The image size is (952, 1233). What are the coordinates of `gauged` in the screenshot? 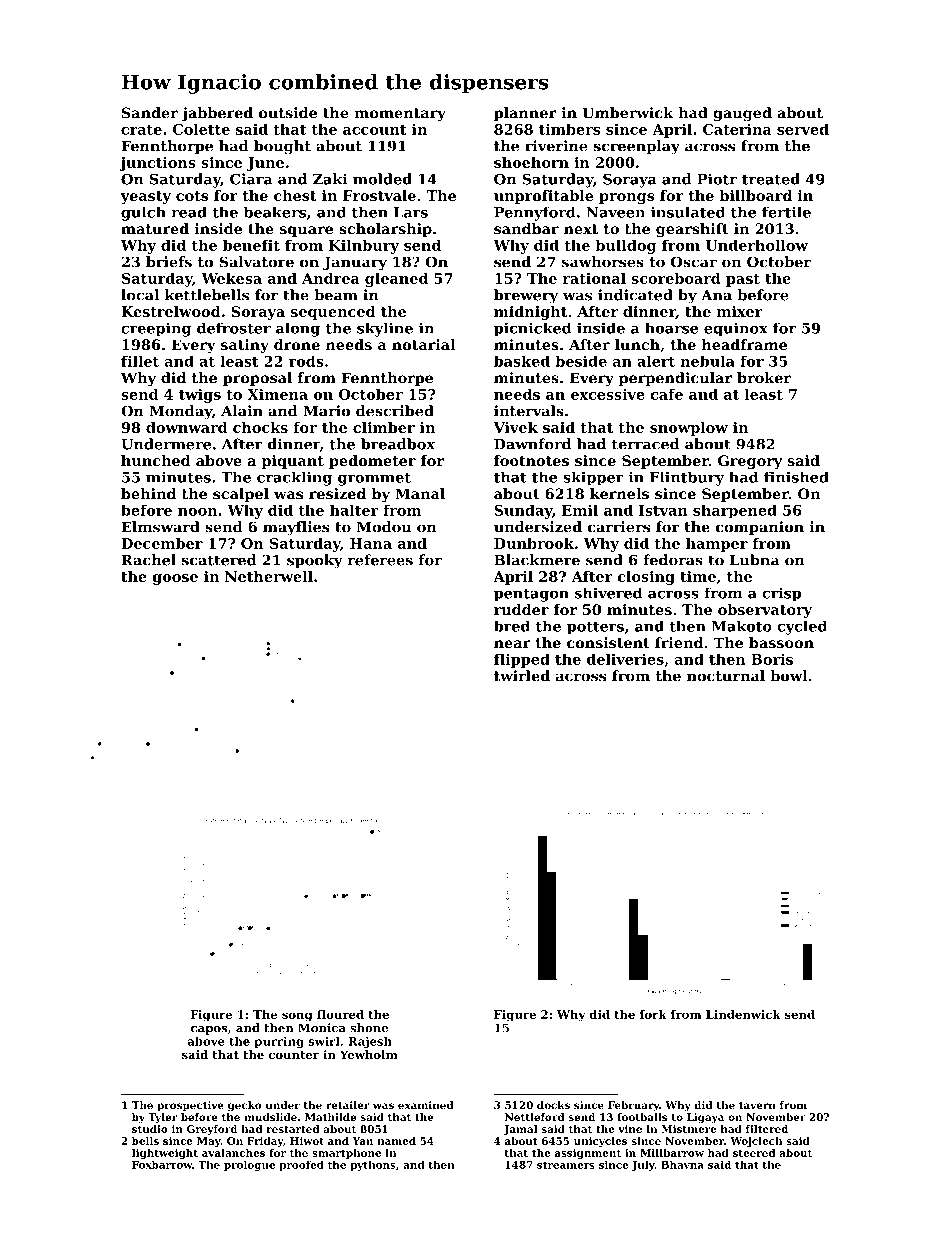 It's located at (742, 114).
